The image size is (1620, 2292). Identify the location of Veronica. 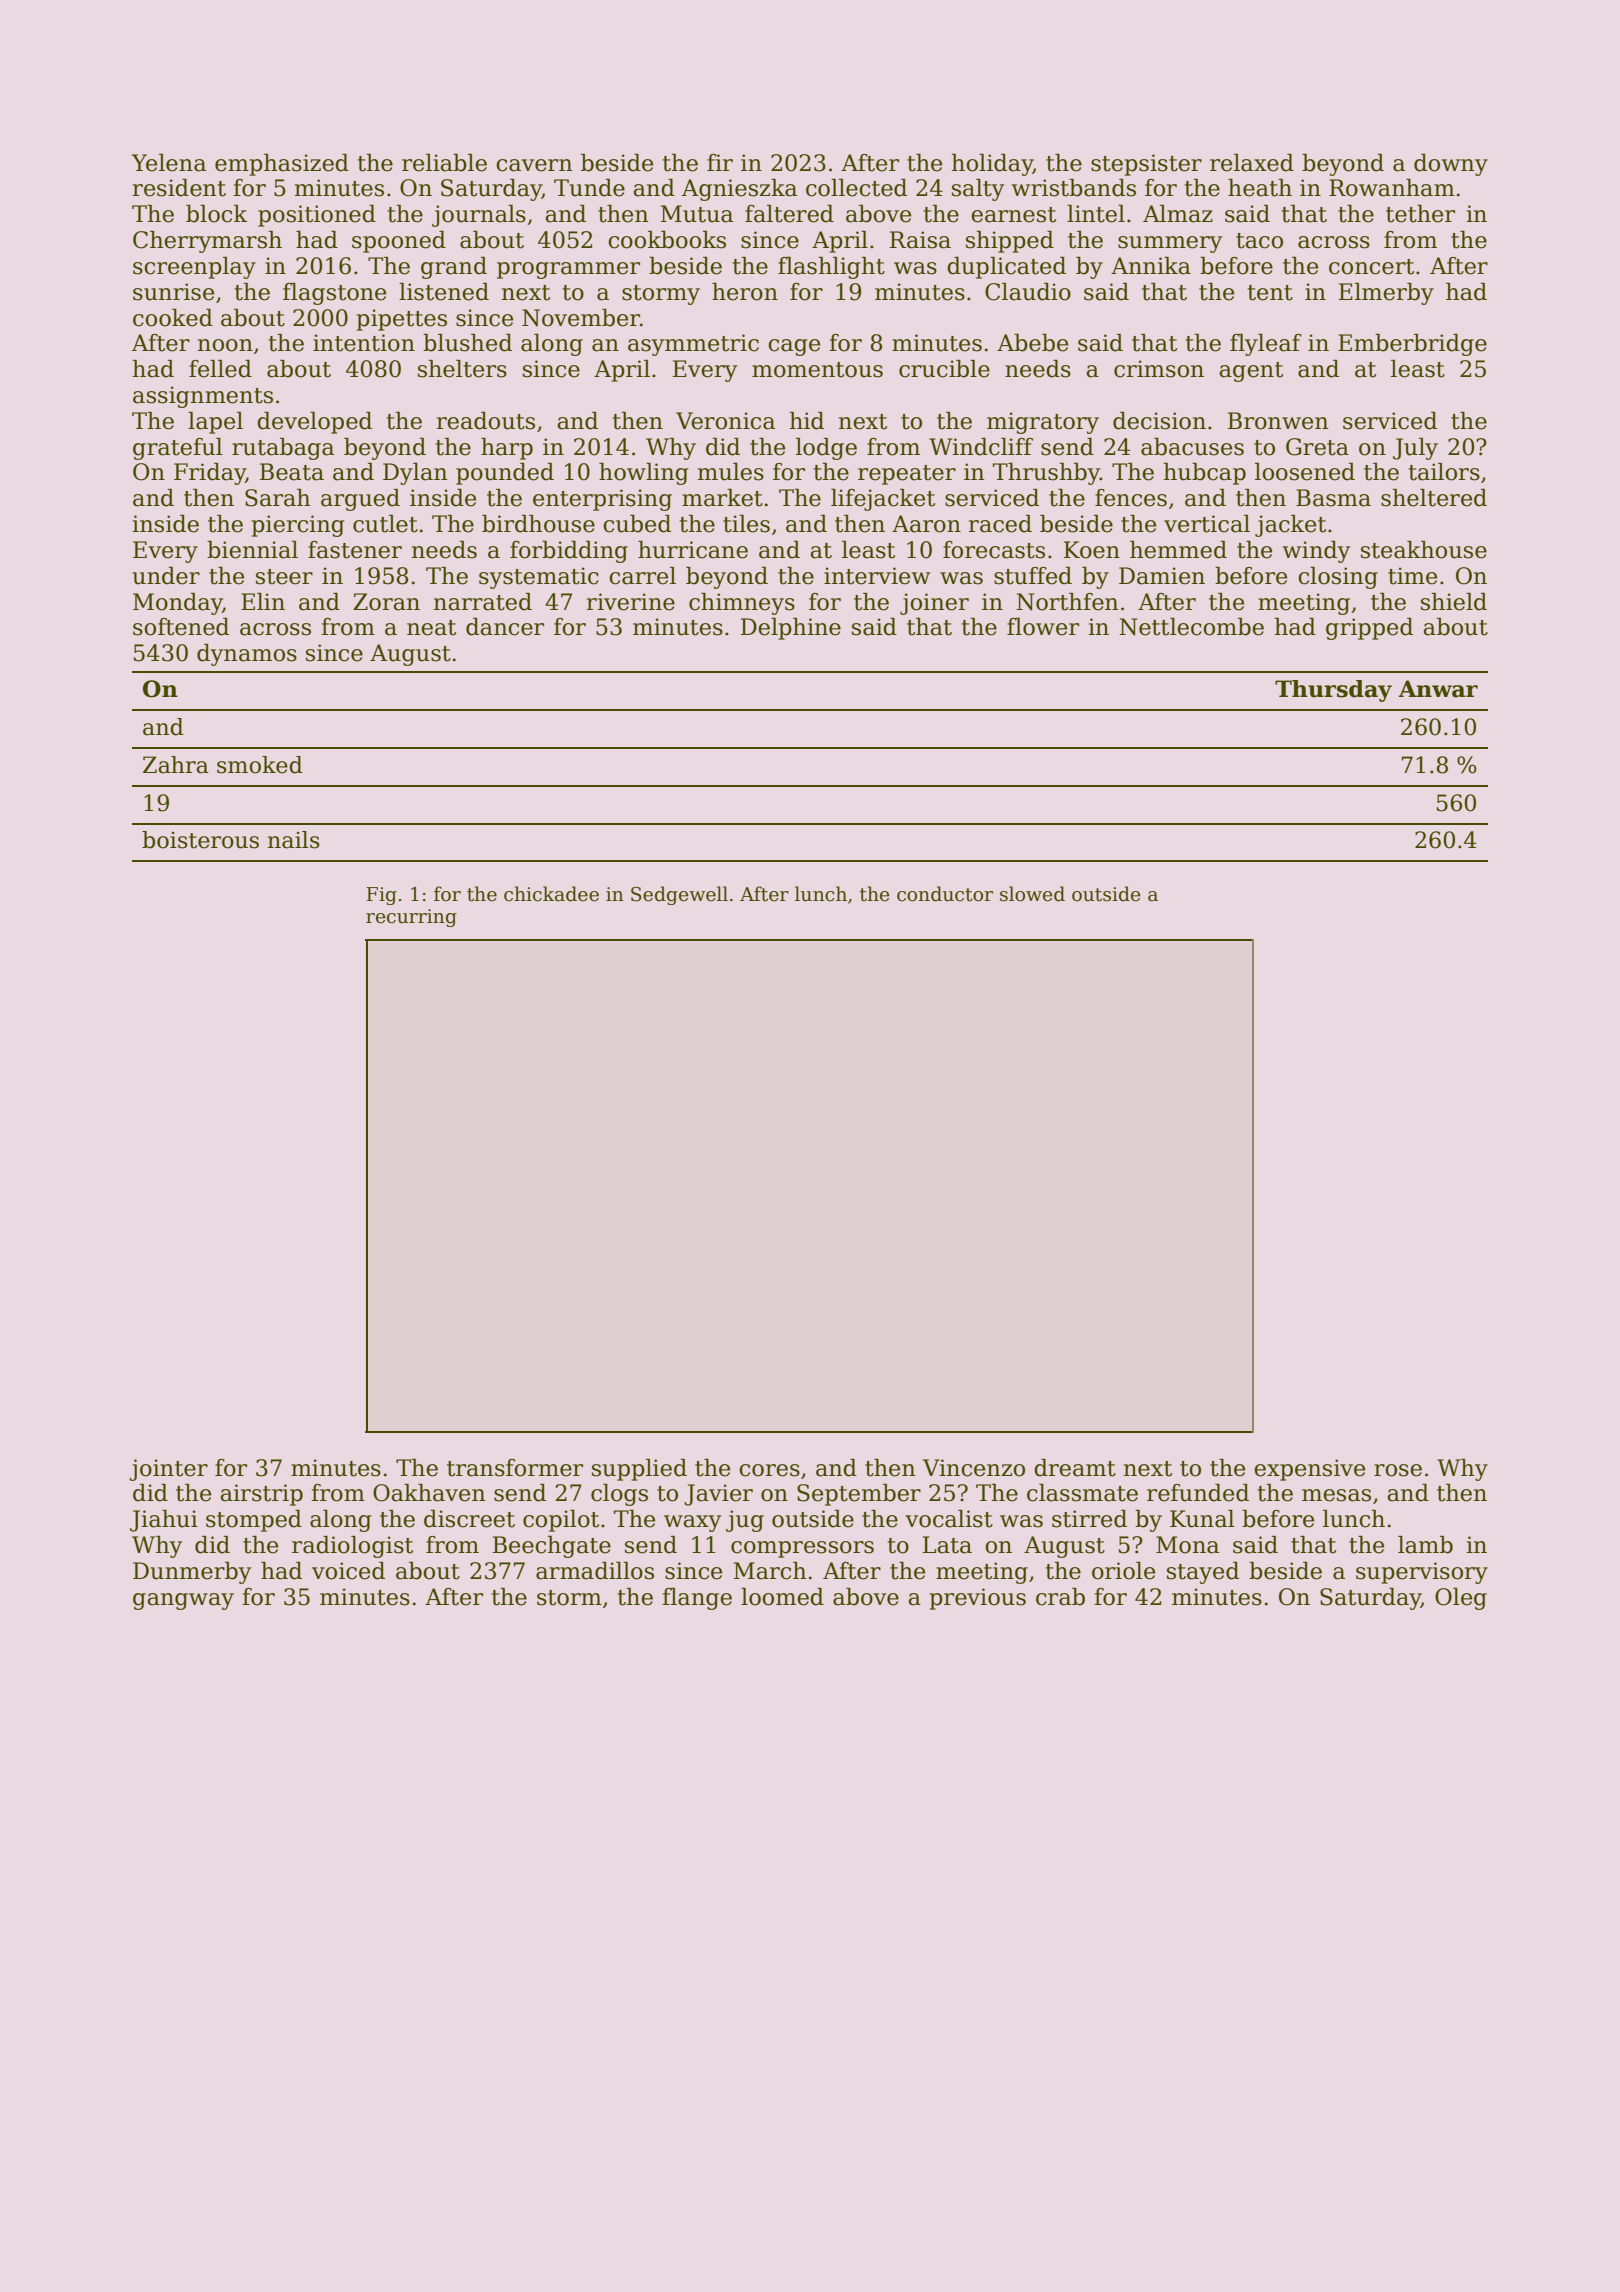
(725, 421).
